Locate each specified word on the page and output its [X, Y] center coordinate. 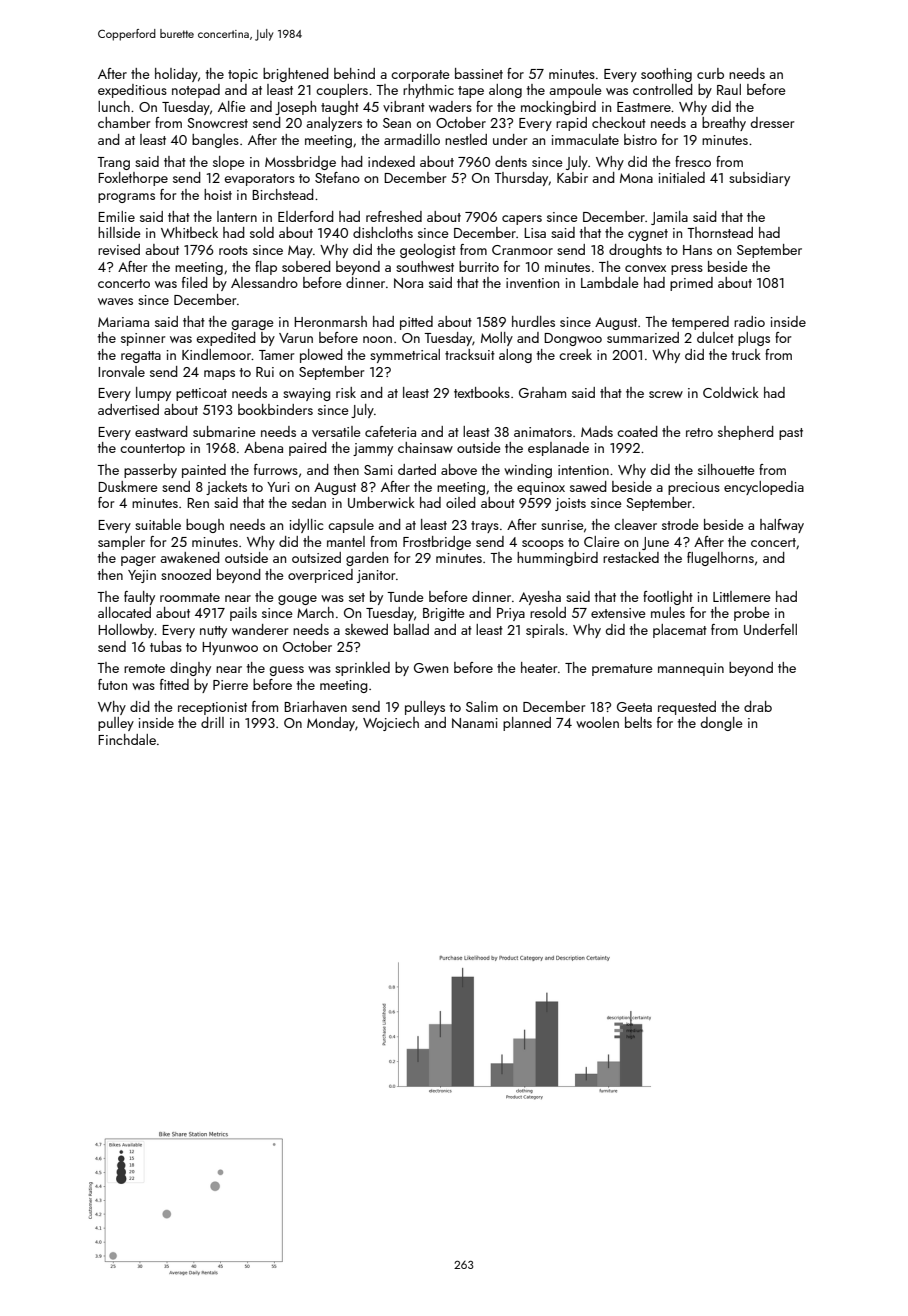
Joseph [295, 108]
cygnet [648, 235]
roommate [190, 597]
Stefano [337, 177]
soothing [666, 75]
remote [144, 668]
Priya [511, 614]
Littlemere [742, 596]
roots [233, 250]
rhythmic [428, 91]
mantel [346, 541]
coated [637, 431]
